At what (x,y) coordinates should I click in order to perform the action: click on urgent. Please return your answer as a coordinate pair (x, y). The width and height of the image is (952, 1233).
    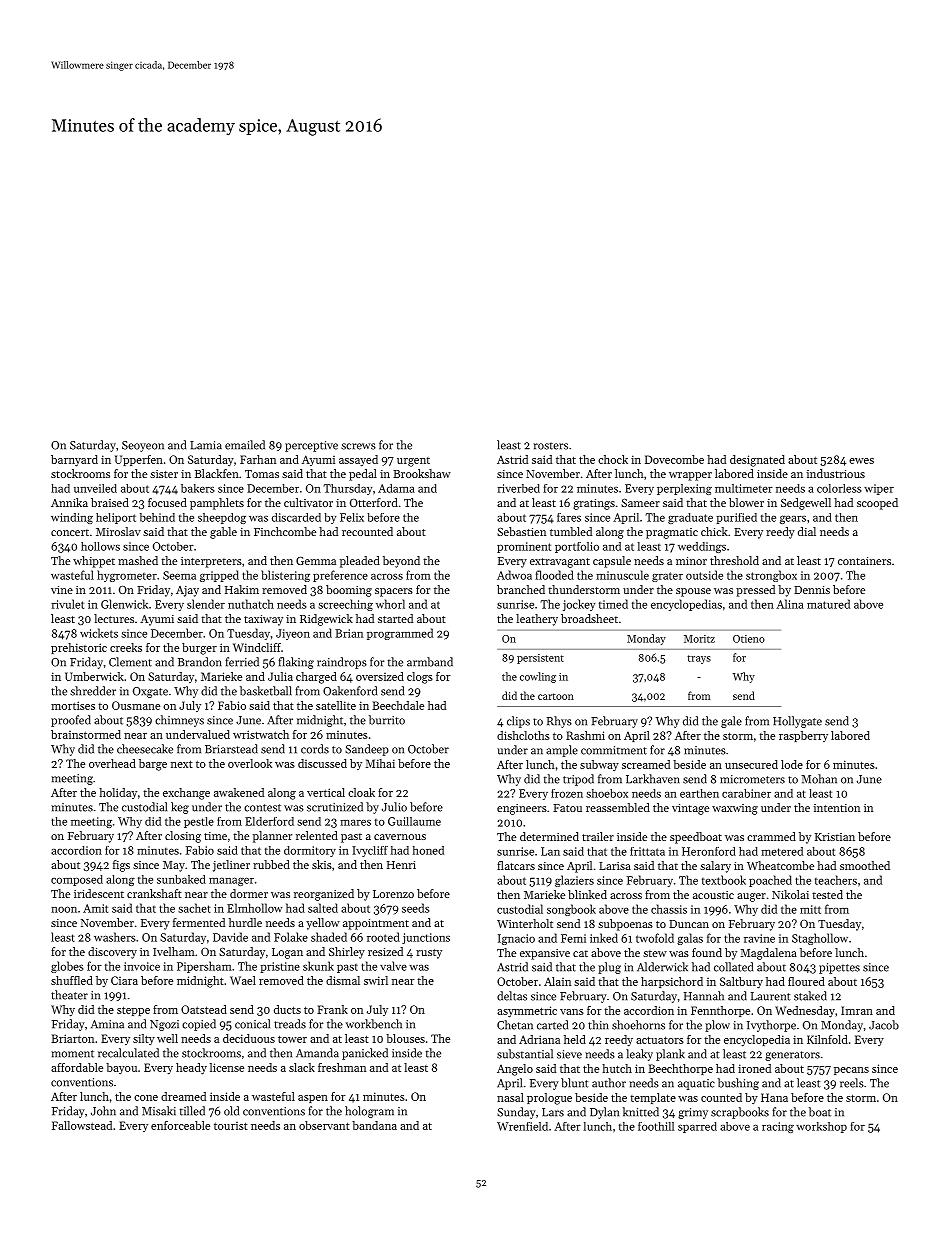
    Looking at the image, I should click on (413, 462).
